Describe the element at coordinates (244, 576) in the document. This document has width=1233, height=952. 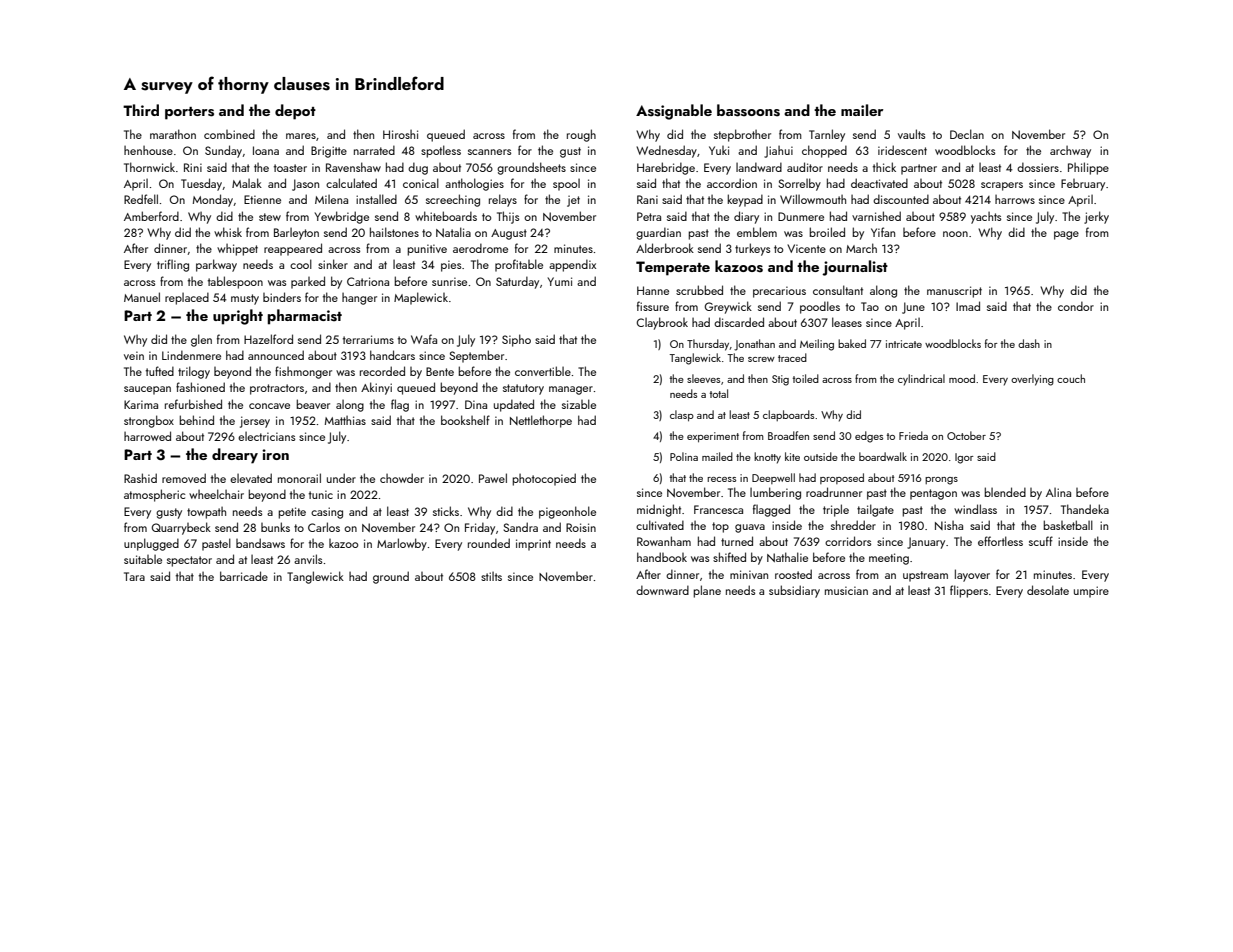
I see `barricade` at that location.
